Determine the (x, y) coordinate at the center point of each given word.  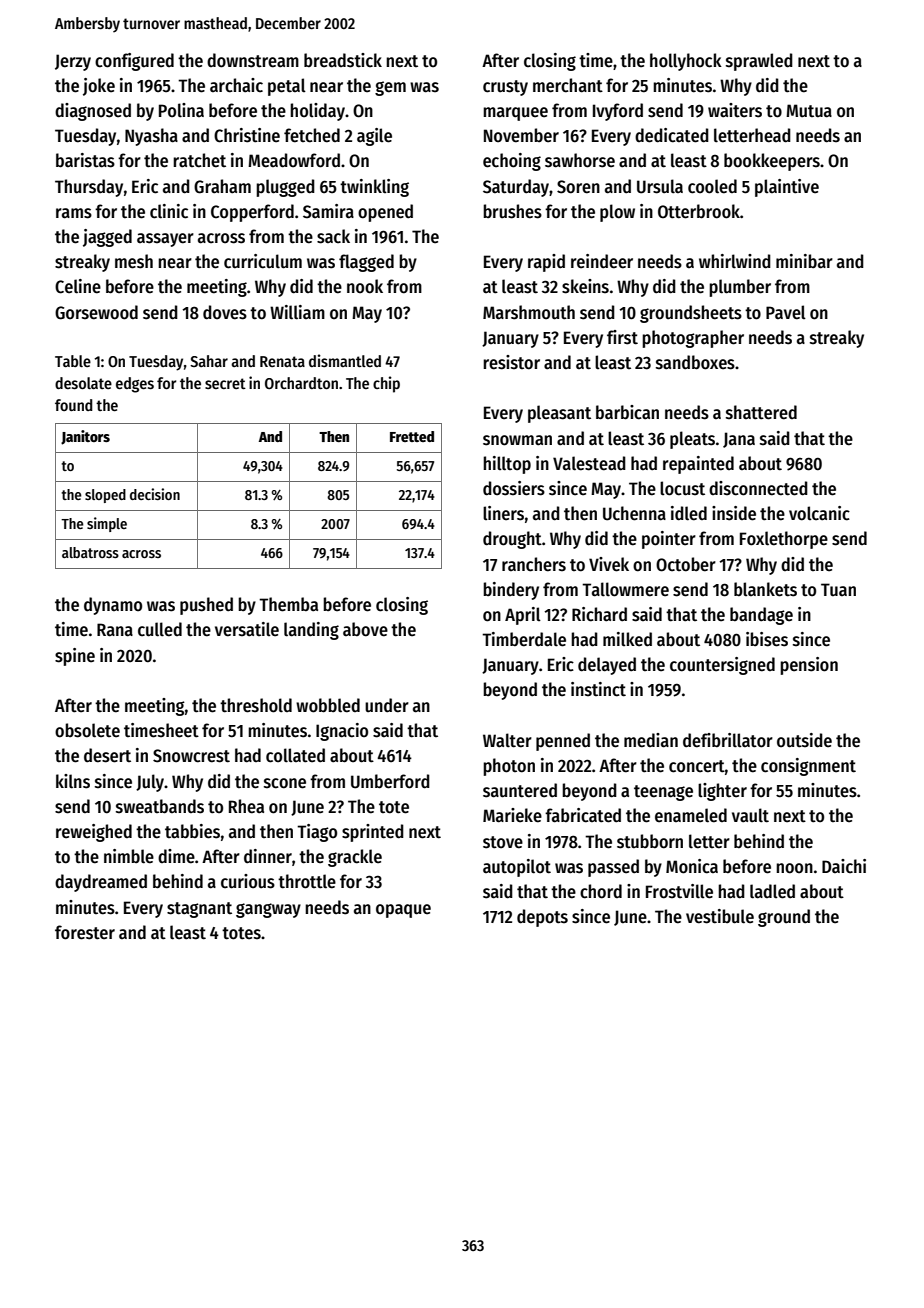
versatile (247, 629)
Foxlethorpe (784, 540)
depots (542, 918)
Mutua (809, 111)
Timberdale (524, 639)
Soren (578, 187)
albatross (90, 552)
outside (804, 740)
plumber (740, 288)
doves (225, 312)
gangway (268, 910)
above (365, 629)
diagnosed (93, 112)
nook (365, 286)
